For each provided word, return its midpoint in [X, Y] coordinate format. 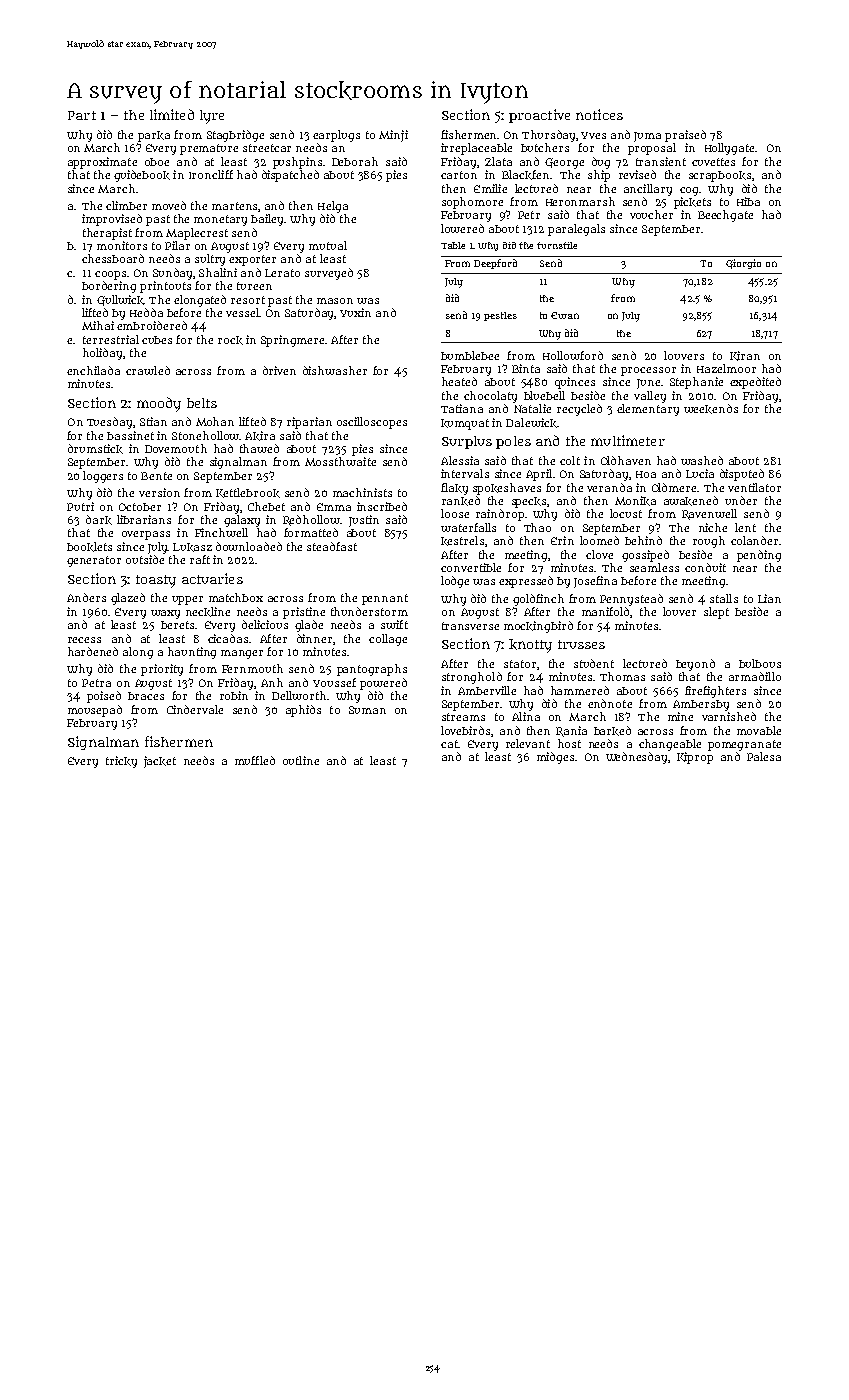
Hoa [646, 474]
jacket [160, 762]
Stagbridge [235, 136]
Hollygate [729, 149]
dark [99, 520]
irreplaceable [476, 149]
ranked [461, 501]
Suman [367, 710]
